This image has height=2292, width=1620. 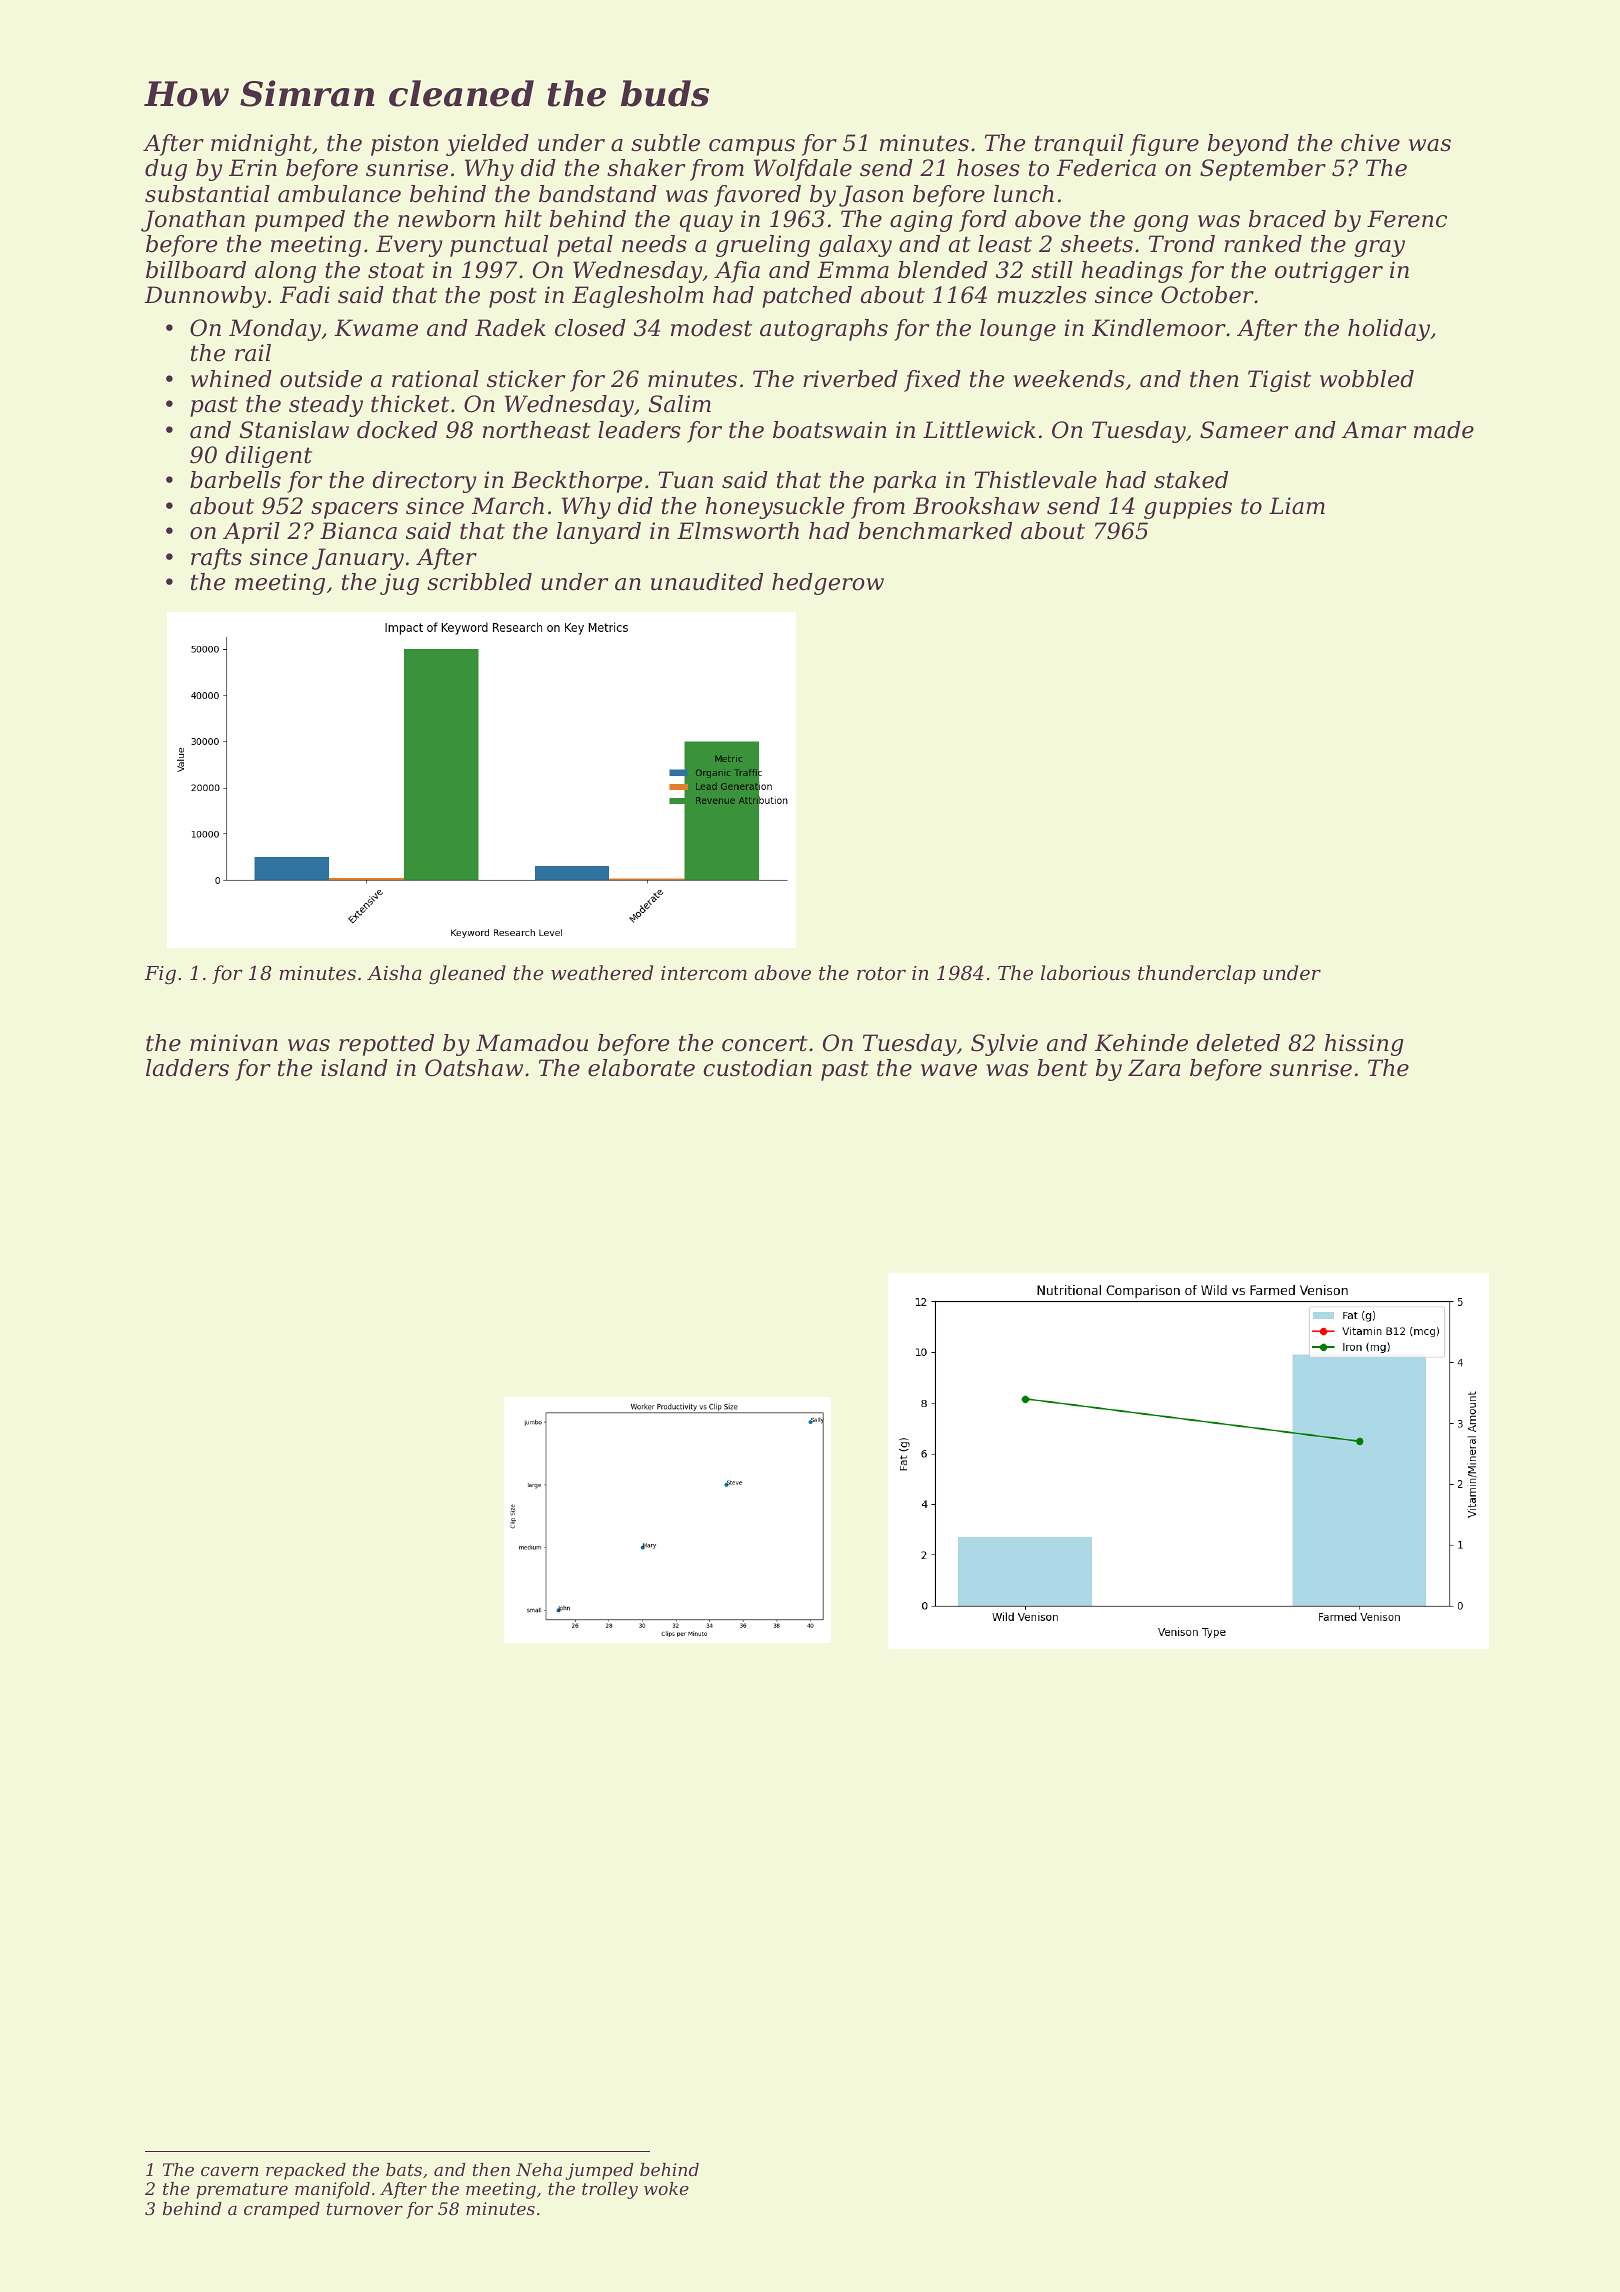 I want to click on intercom, so click(x=704, y=973).
